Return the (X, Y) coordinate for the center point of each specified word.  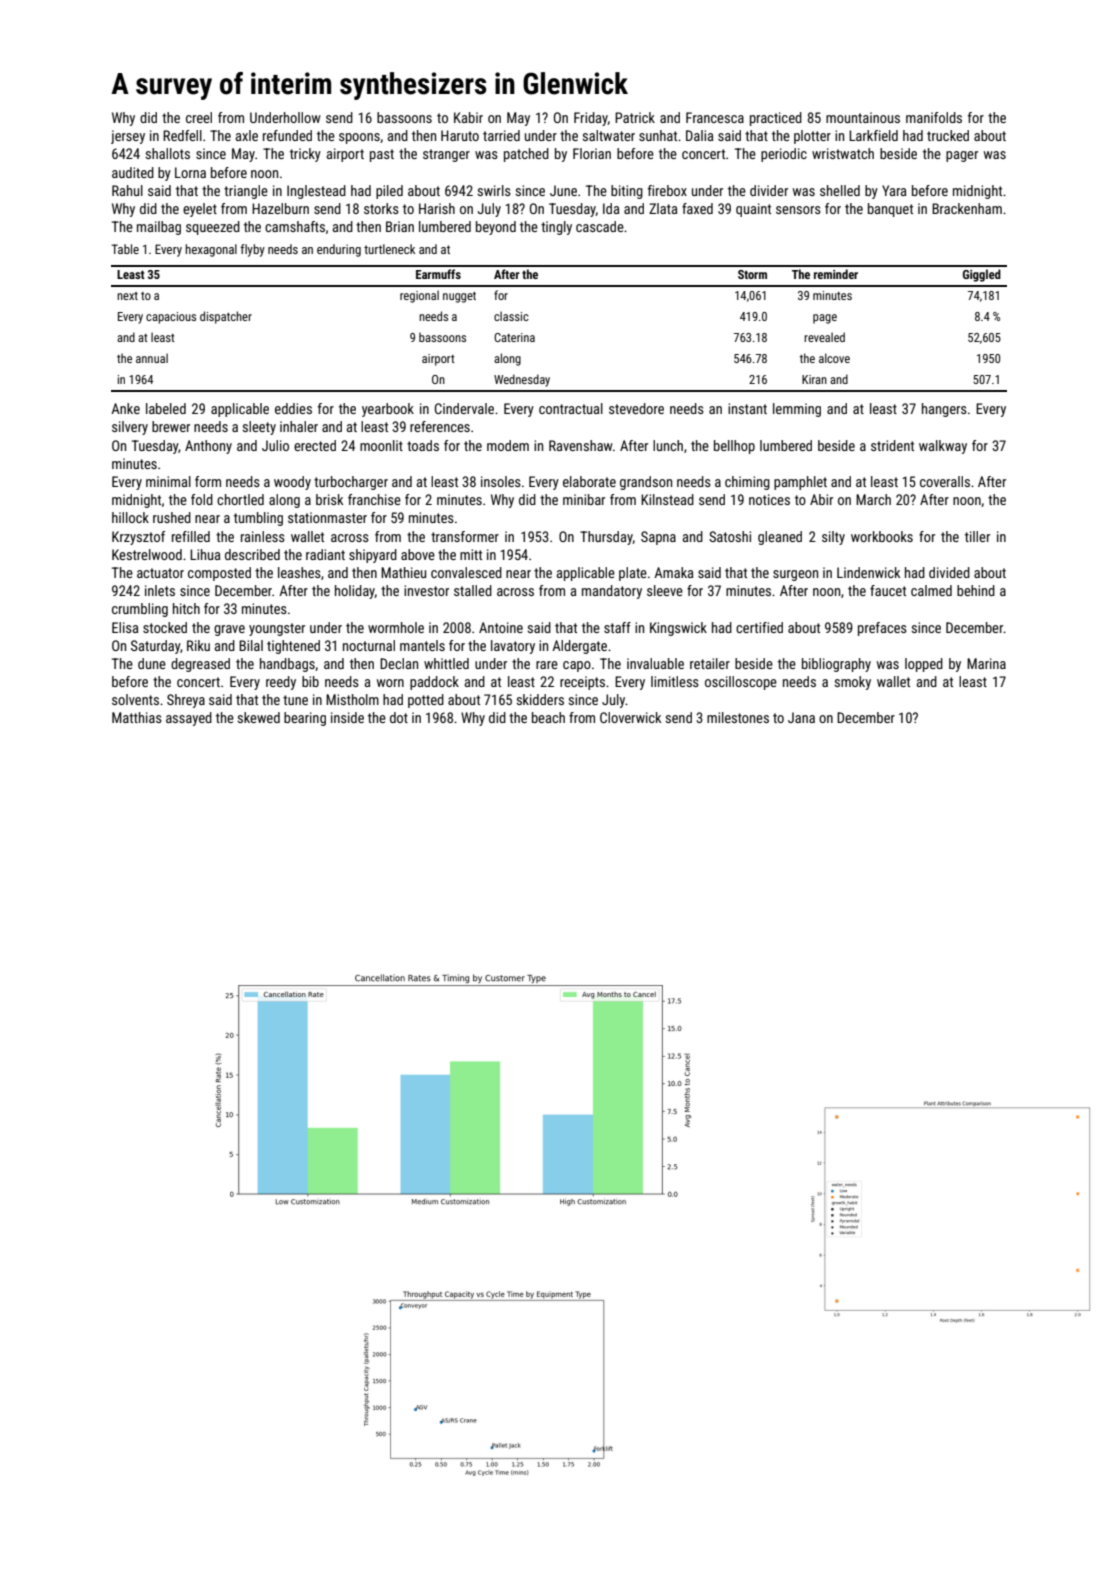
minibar (584, 499)
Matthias (137, 717)
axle (247, 135)
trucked (948, 135)
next (127, 296)
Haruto (460, 135)
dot (399, 717)
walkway (943, 447)
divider (769, 190)
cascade (600, 226)
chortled (240, 499)
